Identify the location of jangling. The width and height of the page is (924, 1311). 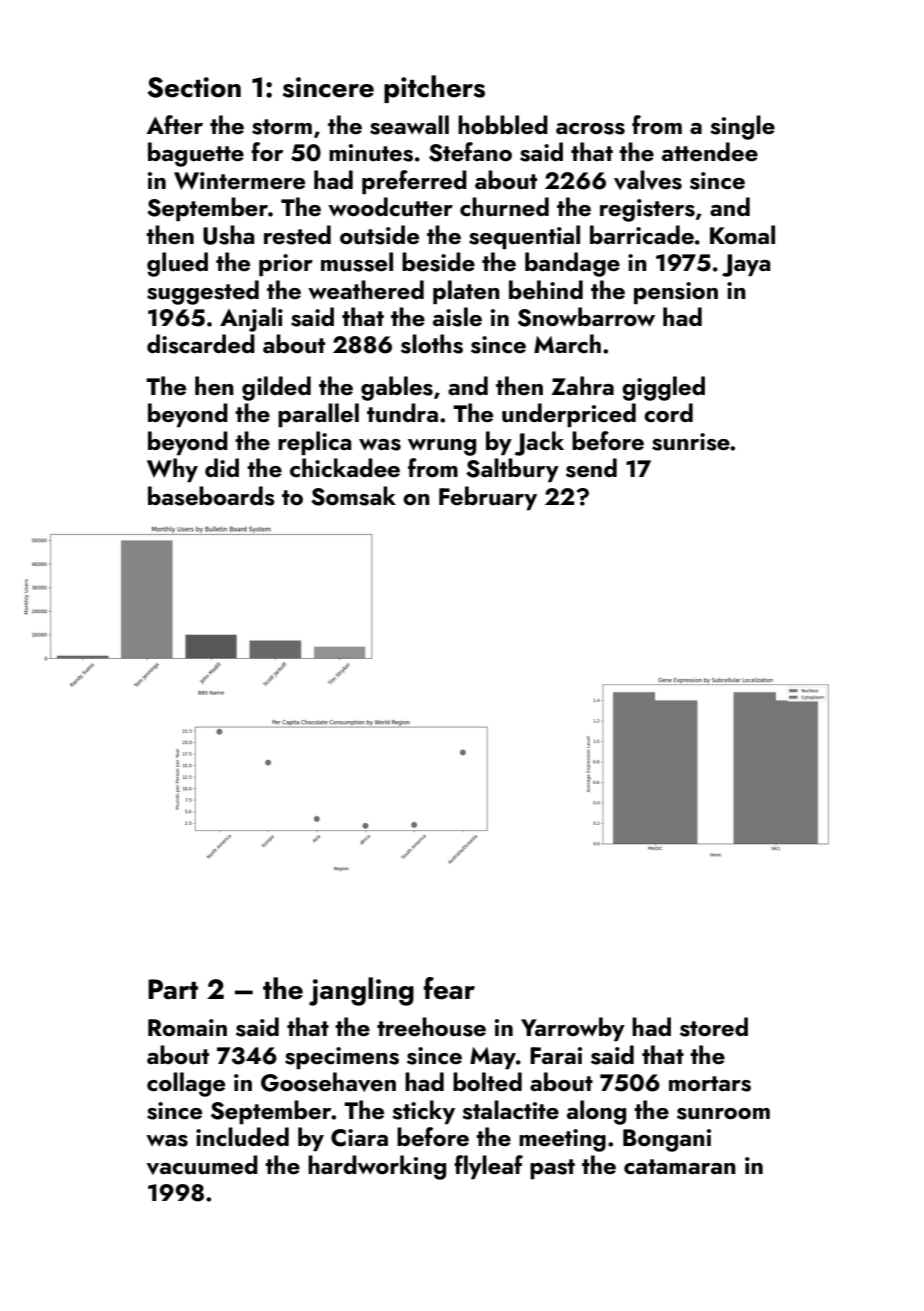
(361, 991).
